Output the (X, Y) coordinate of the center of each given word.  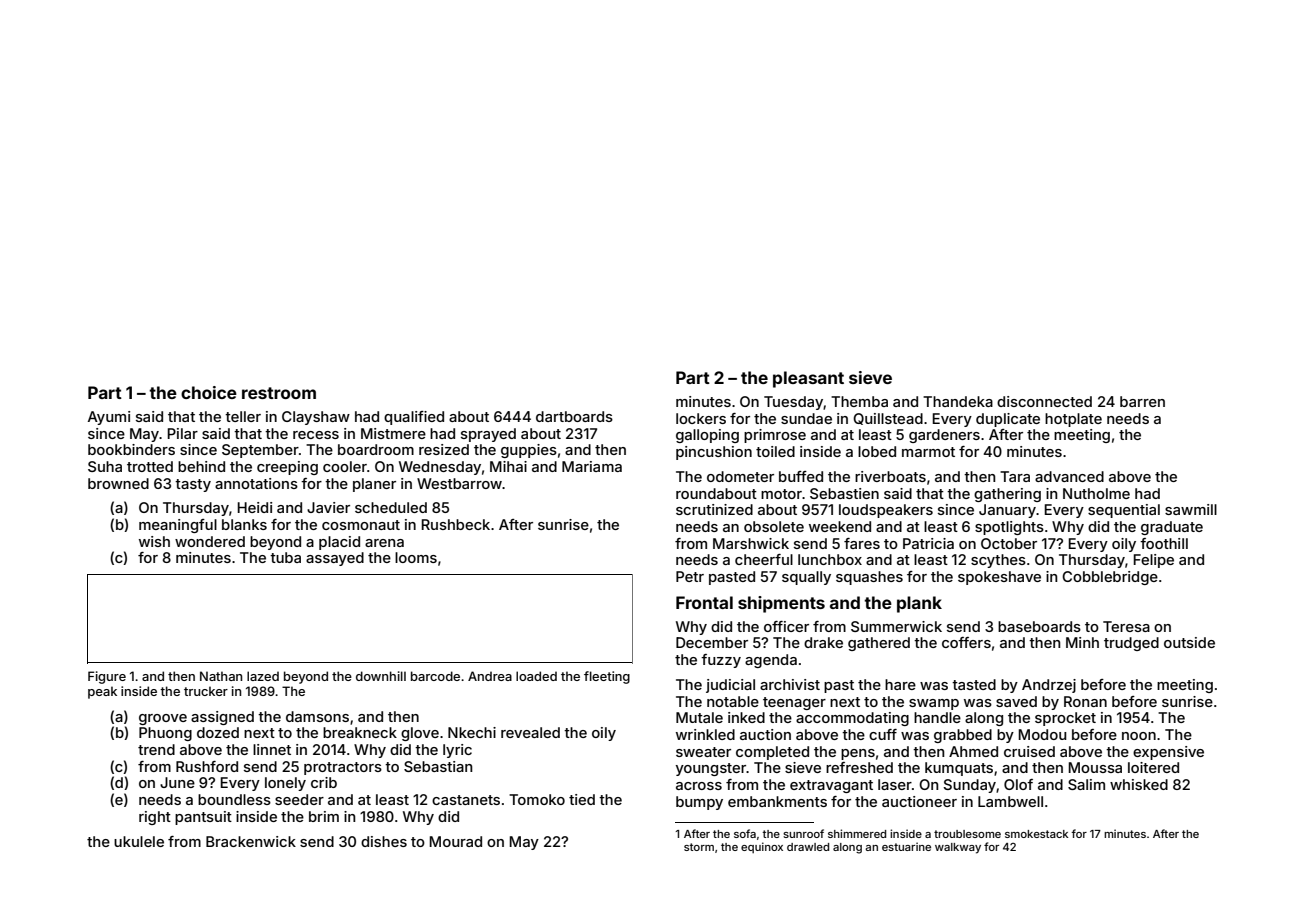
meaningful (178, 526)
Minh (1082, 642)
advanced (1069, 476)
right (155, 818)
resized (444, 449)
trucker (206, 691)
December (712, 642)
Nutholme (1096, 493)
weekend (840, 526)
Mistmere (393, 433)
